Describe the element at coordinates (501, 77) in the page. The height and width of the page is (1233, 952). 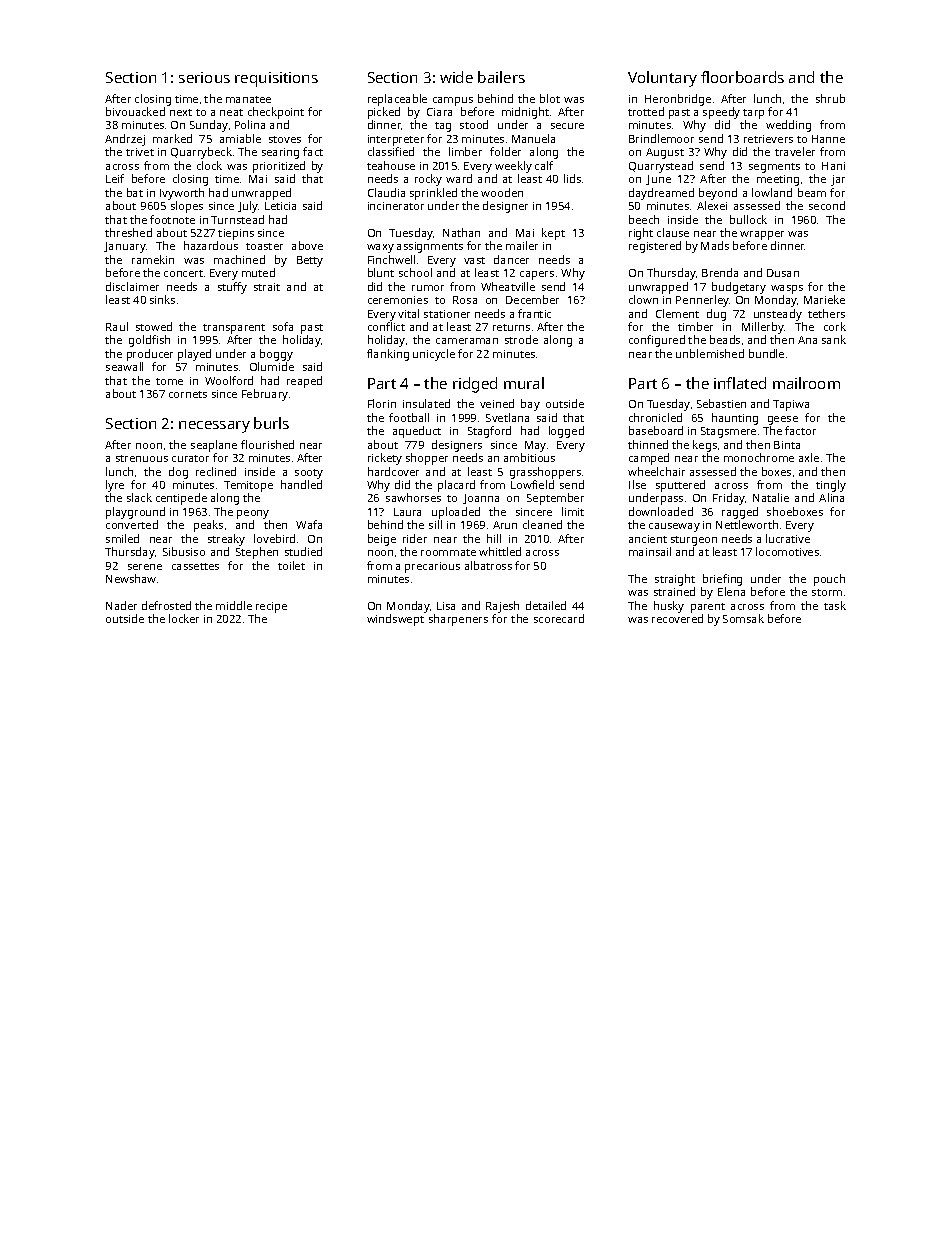
I see `bailers` at that location.
